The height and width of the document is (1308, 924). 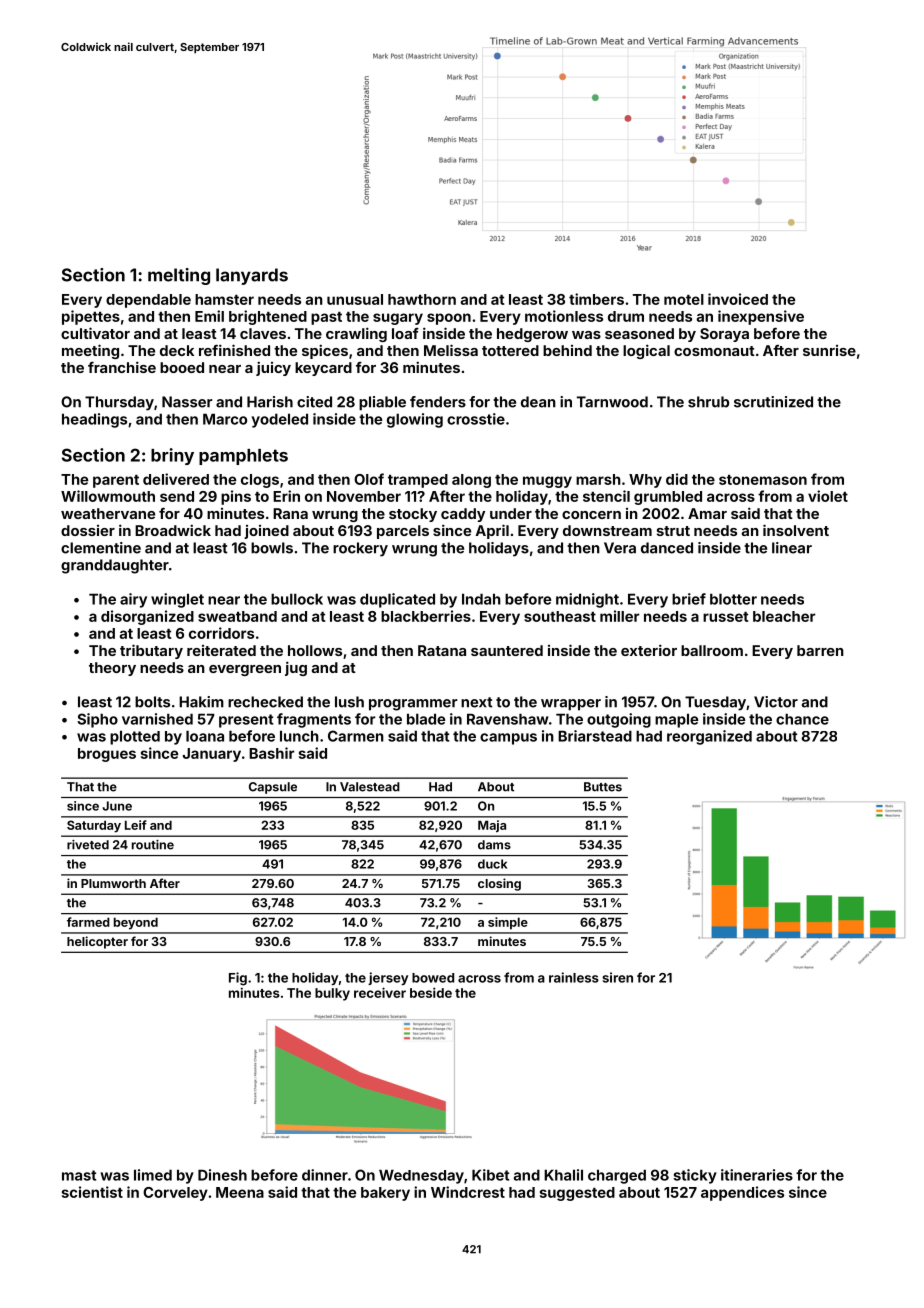 What do you see at coordinates (796, 530) in the document?
I see `insolvent` at bounding box center [796, 530].
